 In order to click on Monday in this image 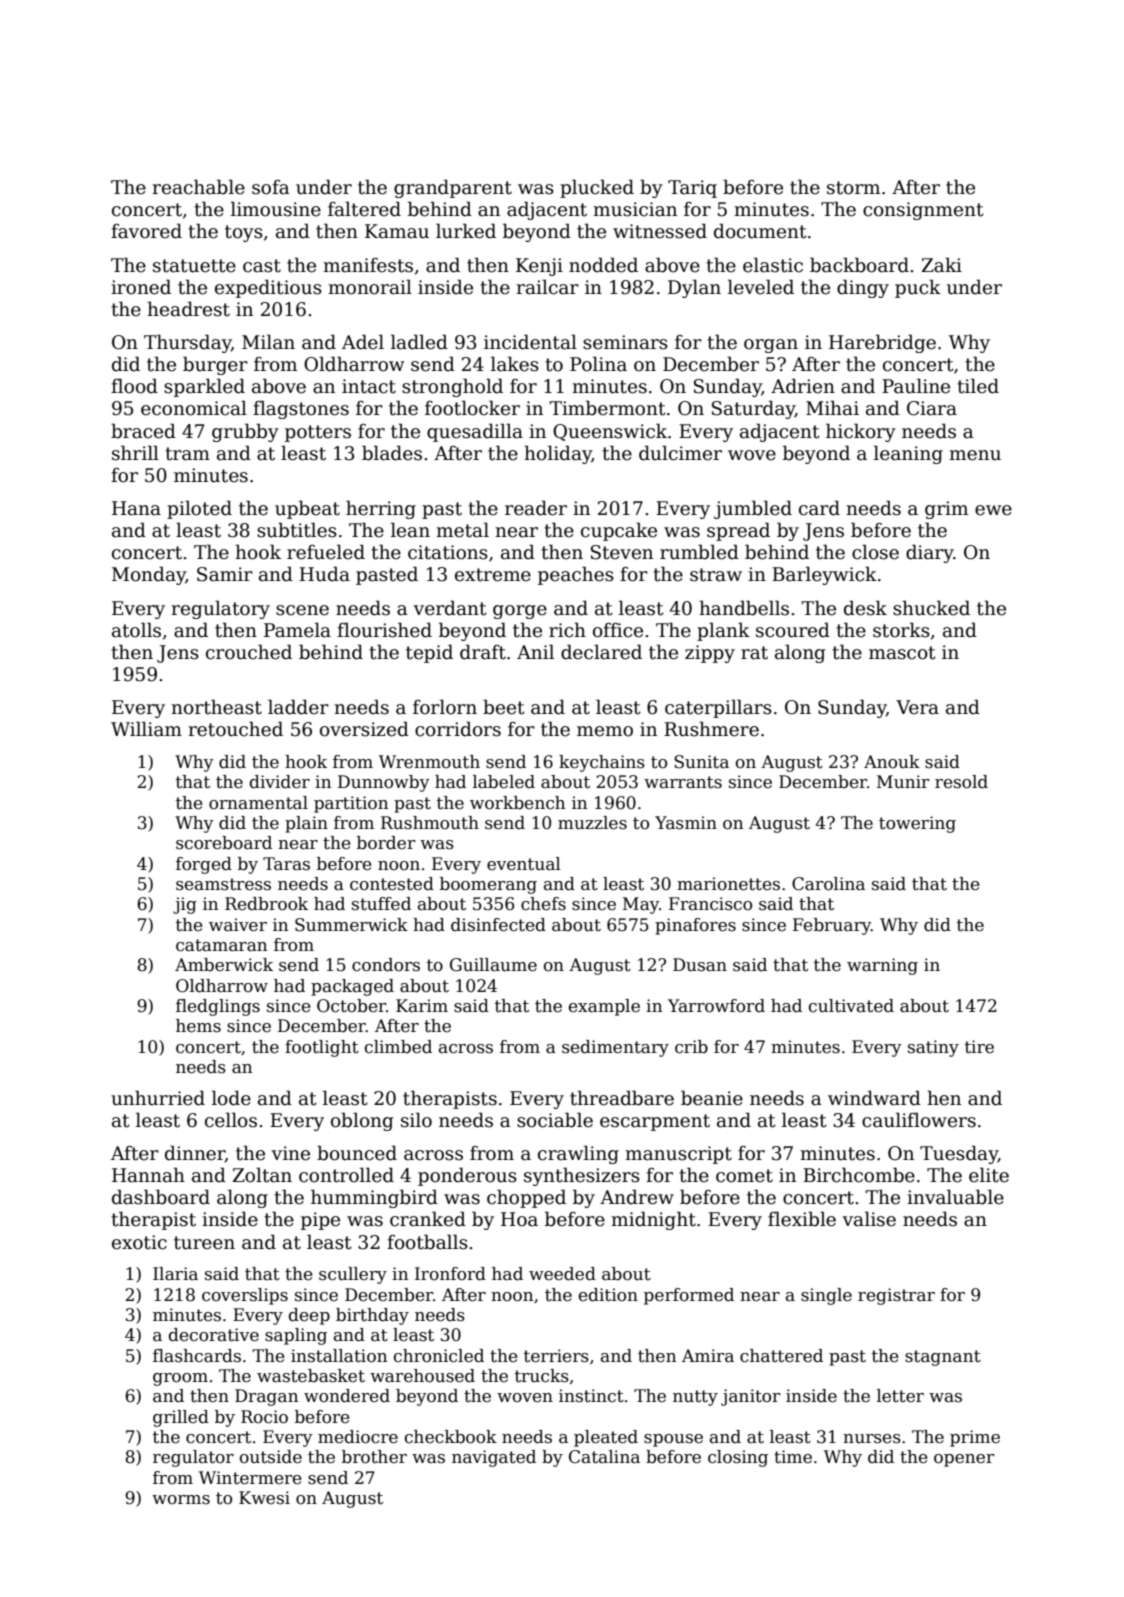, I will do `click(149, 575)`.
